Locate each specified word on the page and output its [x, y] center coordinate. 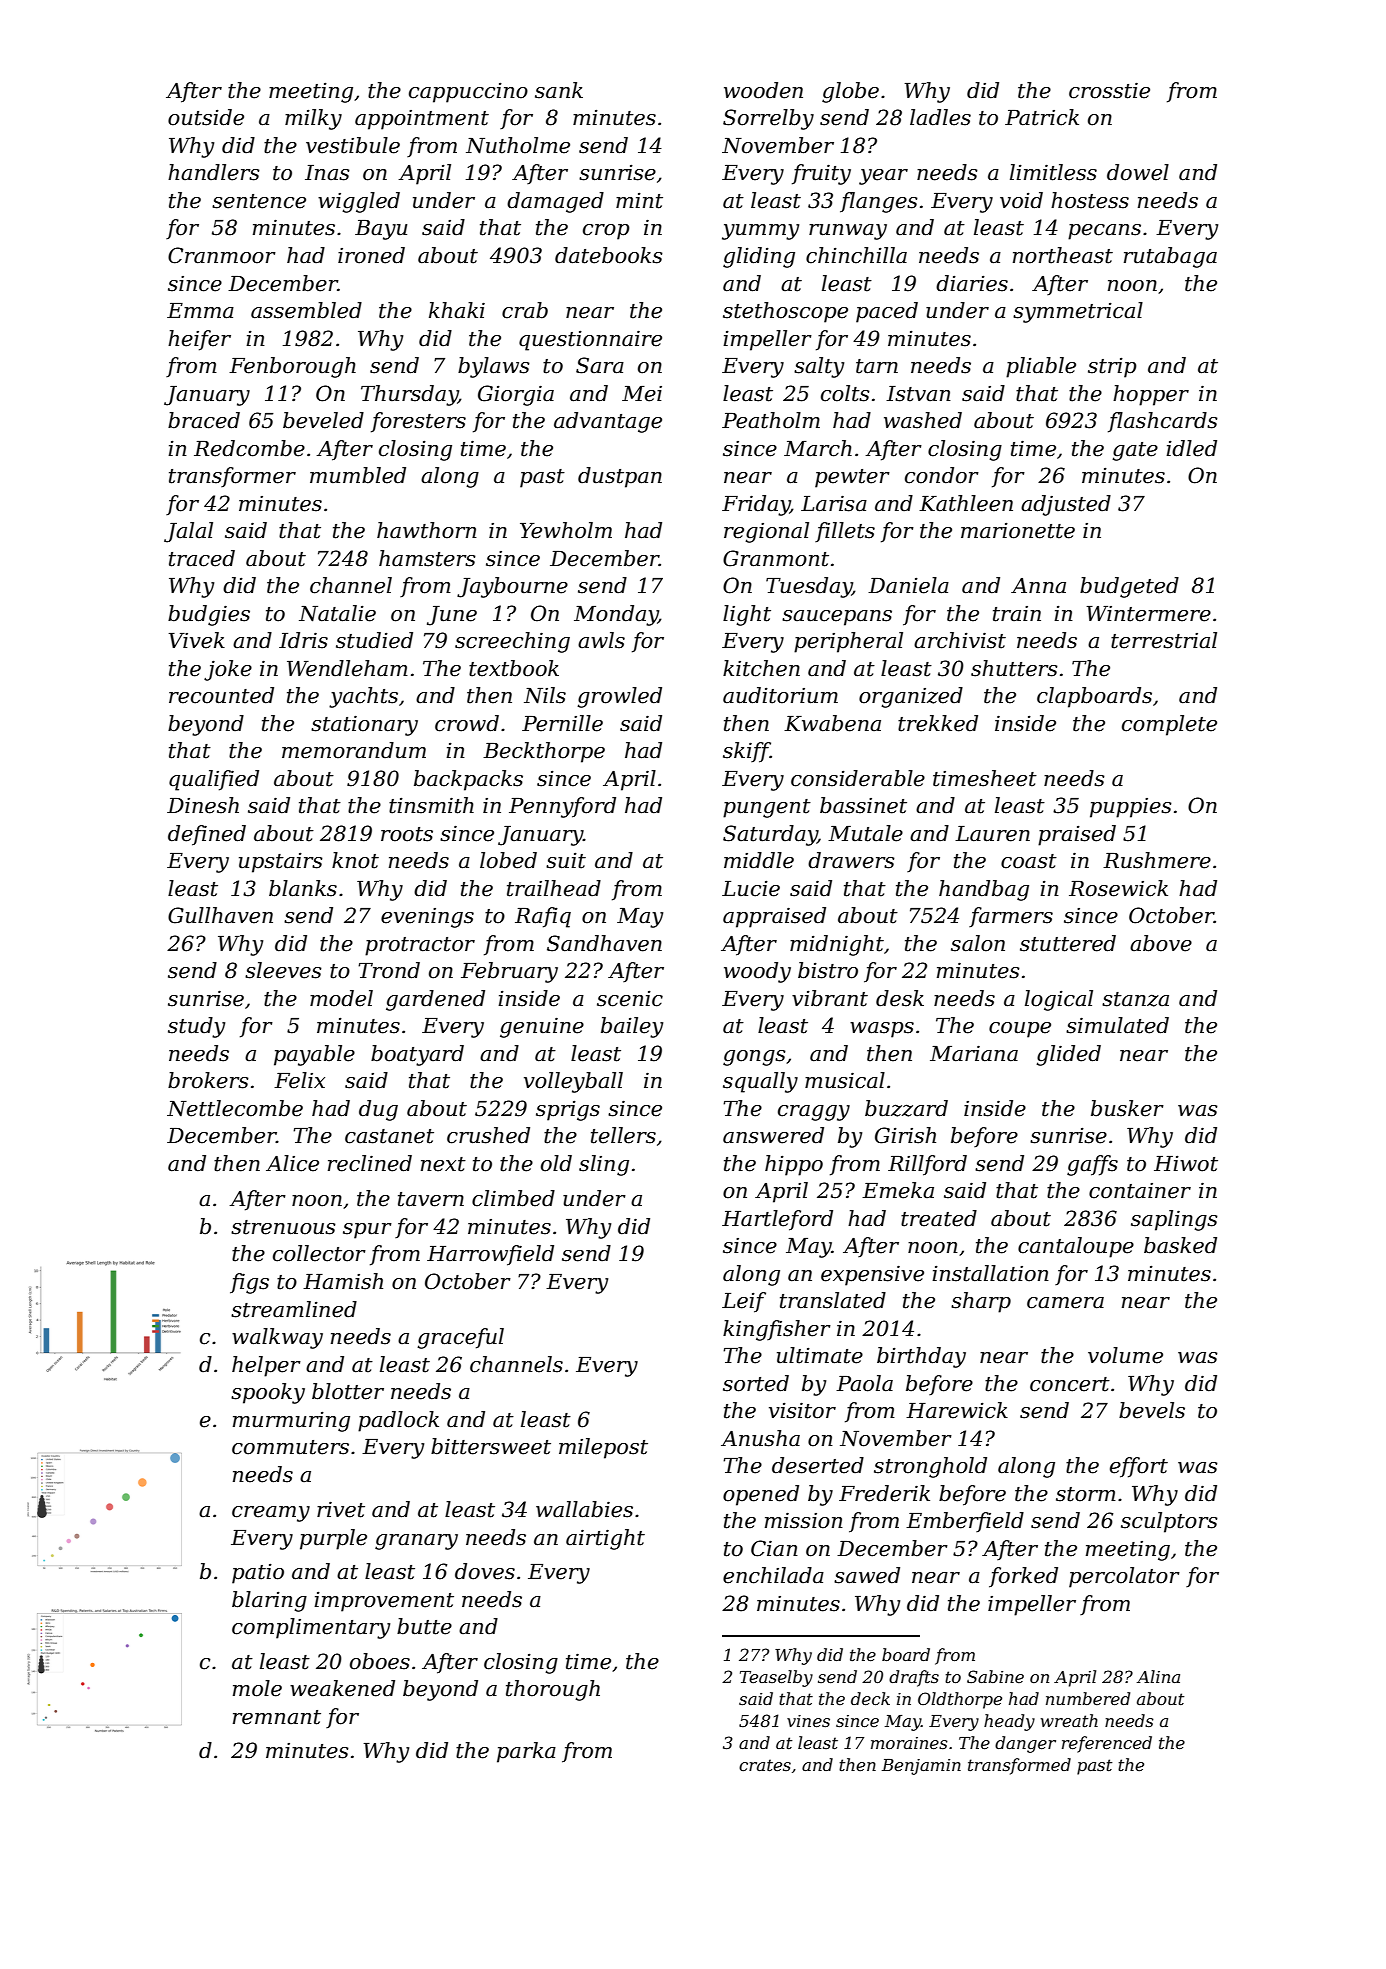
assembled [306, 310]
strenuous [283, 1227]
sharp [981, 1302]
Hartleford [777, 1220]
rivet [341, 1509]
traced [202, 558]
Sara [600, 365]
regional [766, 532]
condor [942, 475]
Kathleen [966, 503]
